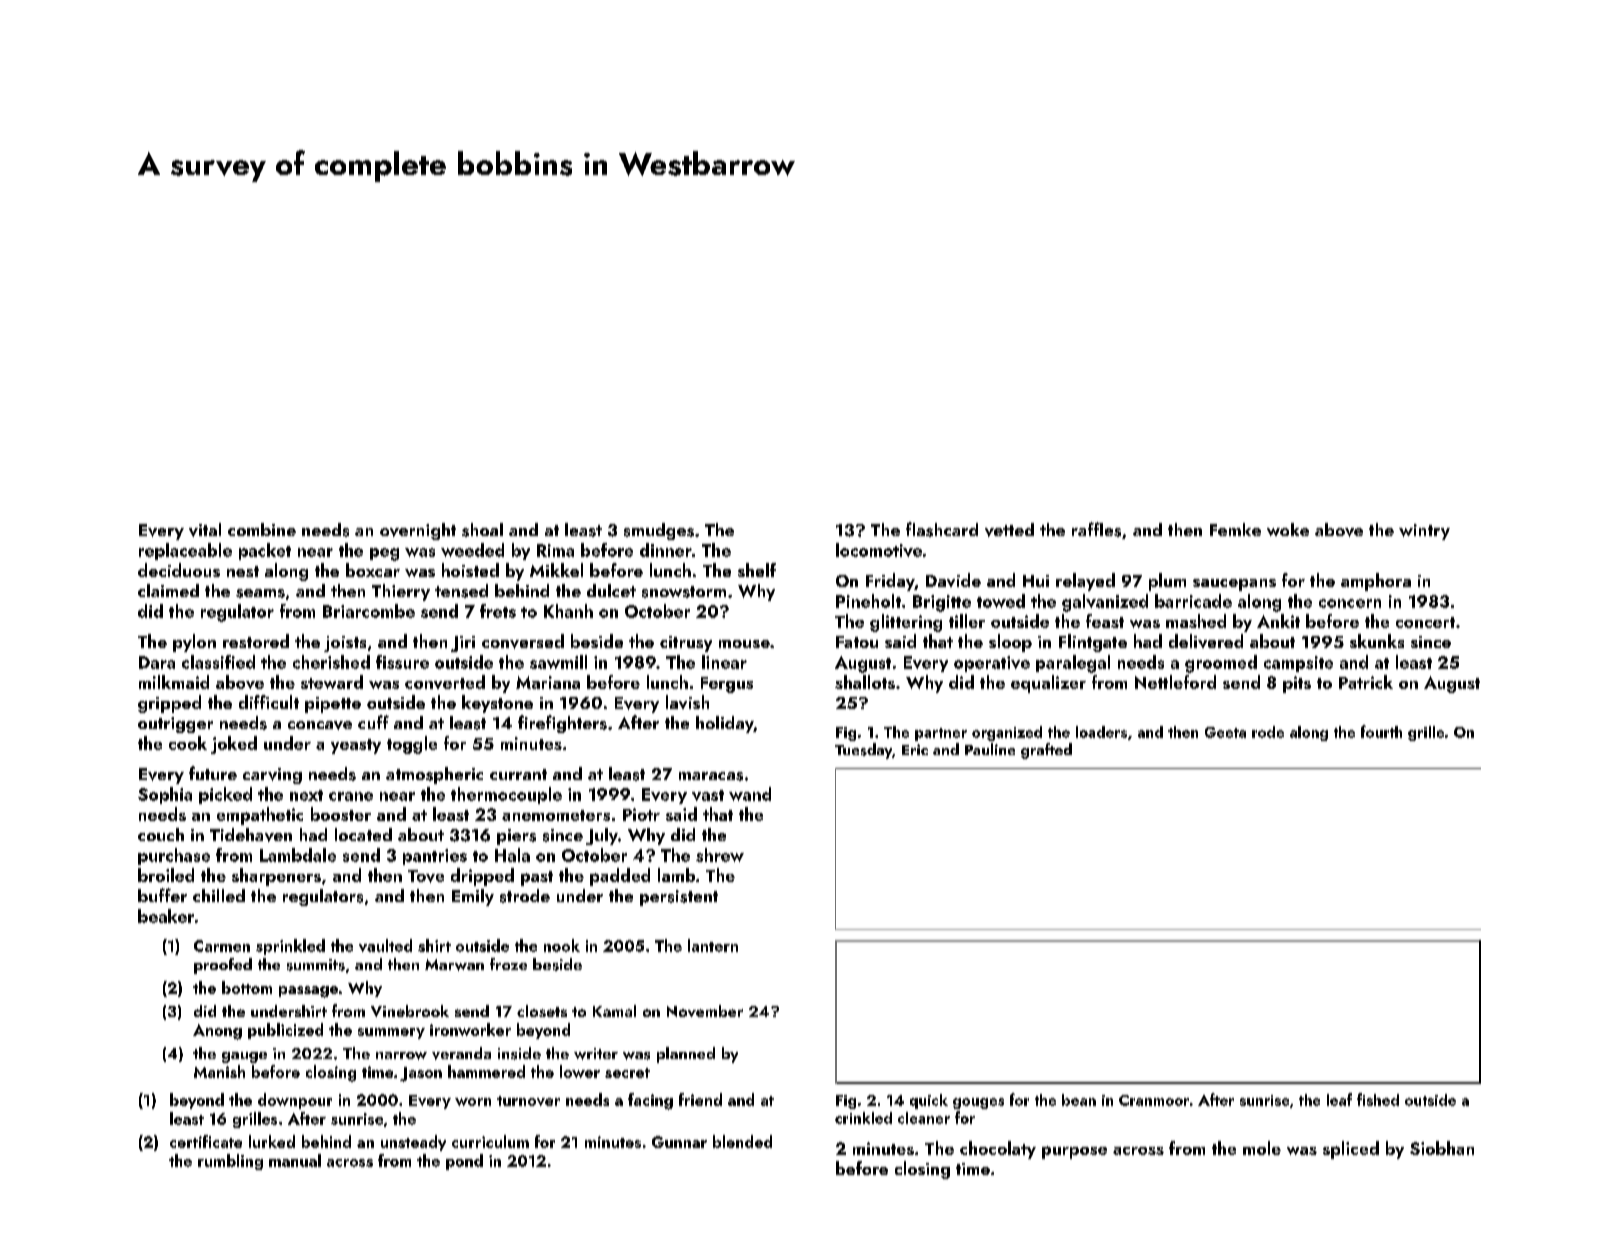 The image size is (1619, 1251). Describe the element at coordinates (1206, 641) in the image. I see `delivered` at that location.
